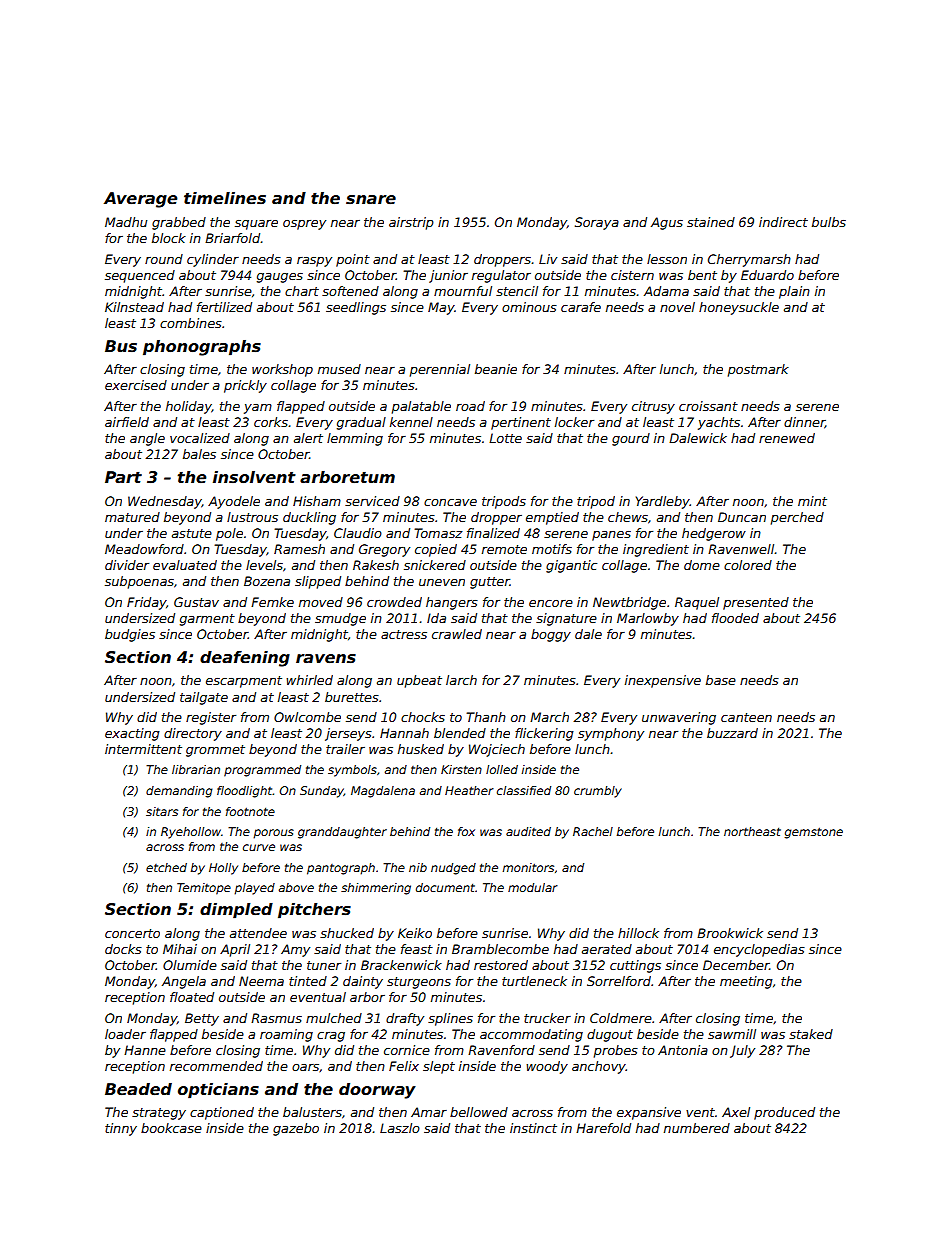  What do you see at coordinates (162, 811) in the screenshot?
I see `sitars` at bounding box center [162, 811].
